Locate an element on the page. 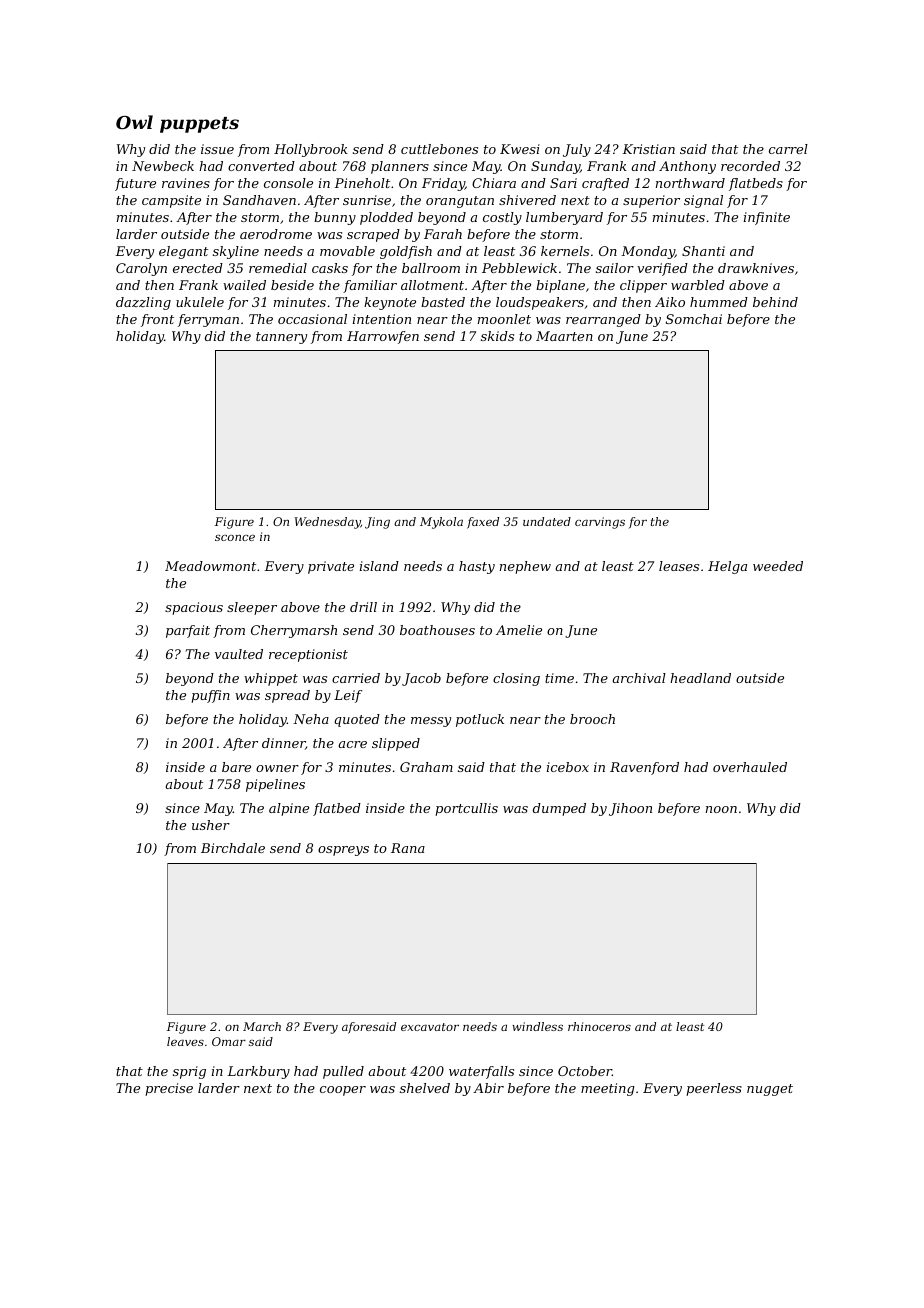 This document has width=924, height=1308. noon is located at coordinates (721, 809).
